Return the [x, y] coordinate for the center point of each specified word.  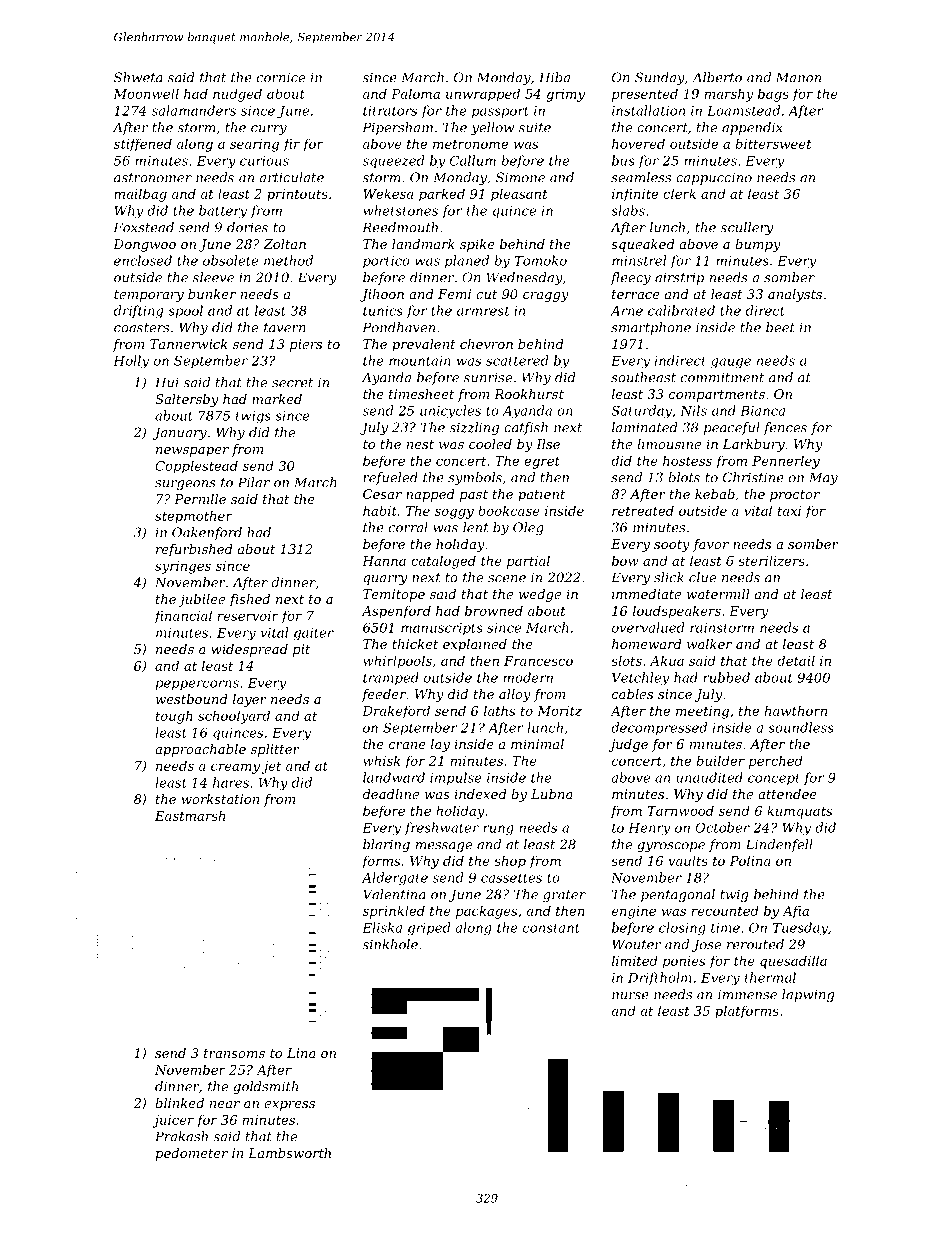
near [225, 1104]
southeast [643, 377]
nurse [630, 996]
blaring [386, 845]
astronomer [153, 178]
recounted [725, 910]
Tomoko [540, 260]
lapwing [808, 995]
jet [271, 767]
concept [774, 779]
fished [249, 600]
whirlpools [397, 662]
